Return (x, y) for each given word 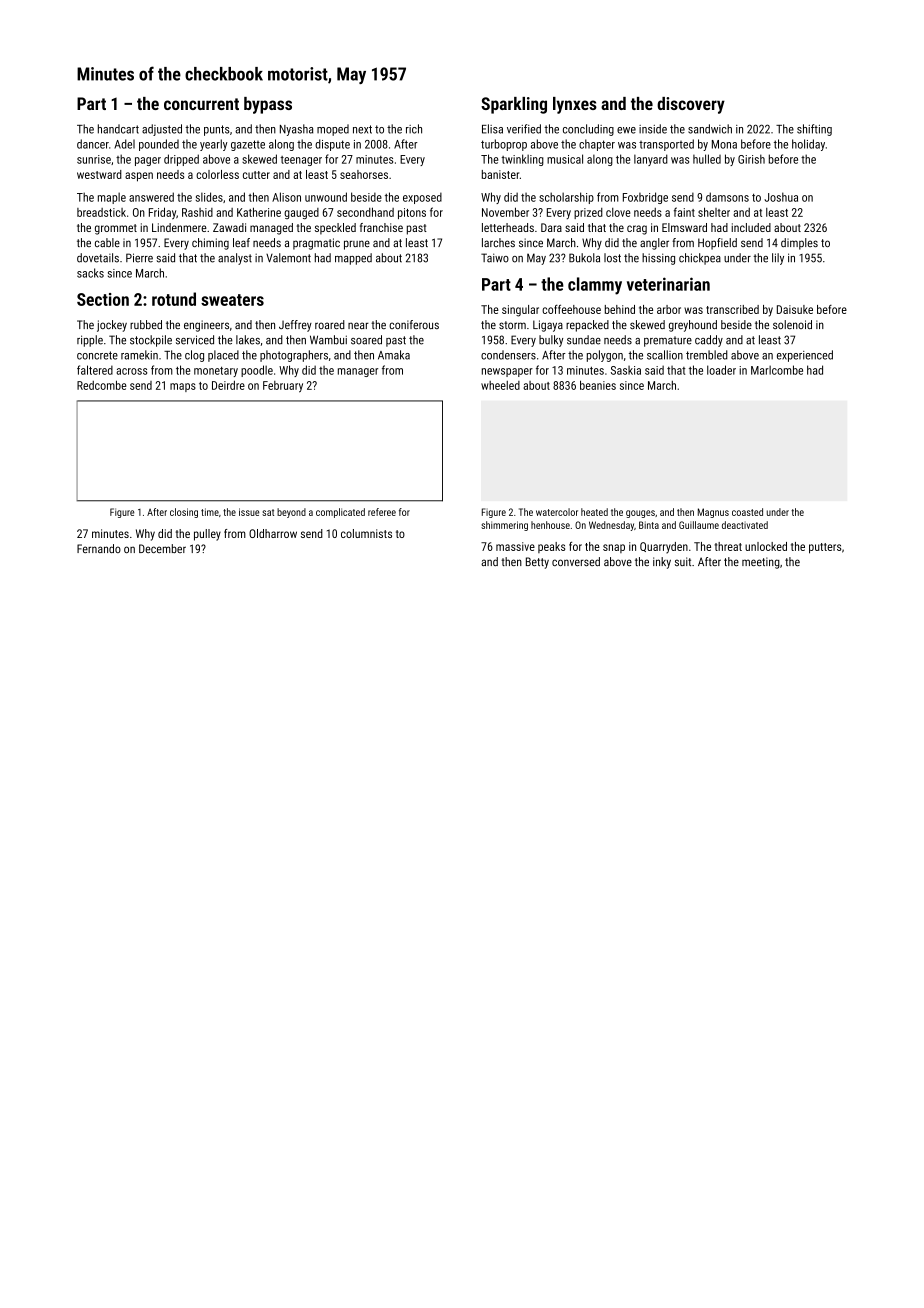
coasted (747, 512)
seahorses (364, 174)
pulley (207, 535)
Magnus (713, 513)
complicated (340, 513)
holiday (808, 145)
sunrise (94, 159)
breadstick (101, 212)
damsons (727, 197)
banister (500, 174)
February (283, 387)
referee (382, 512)
